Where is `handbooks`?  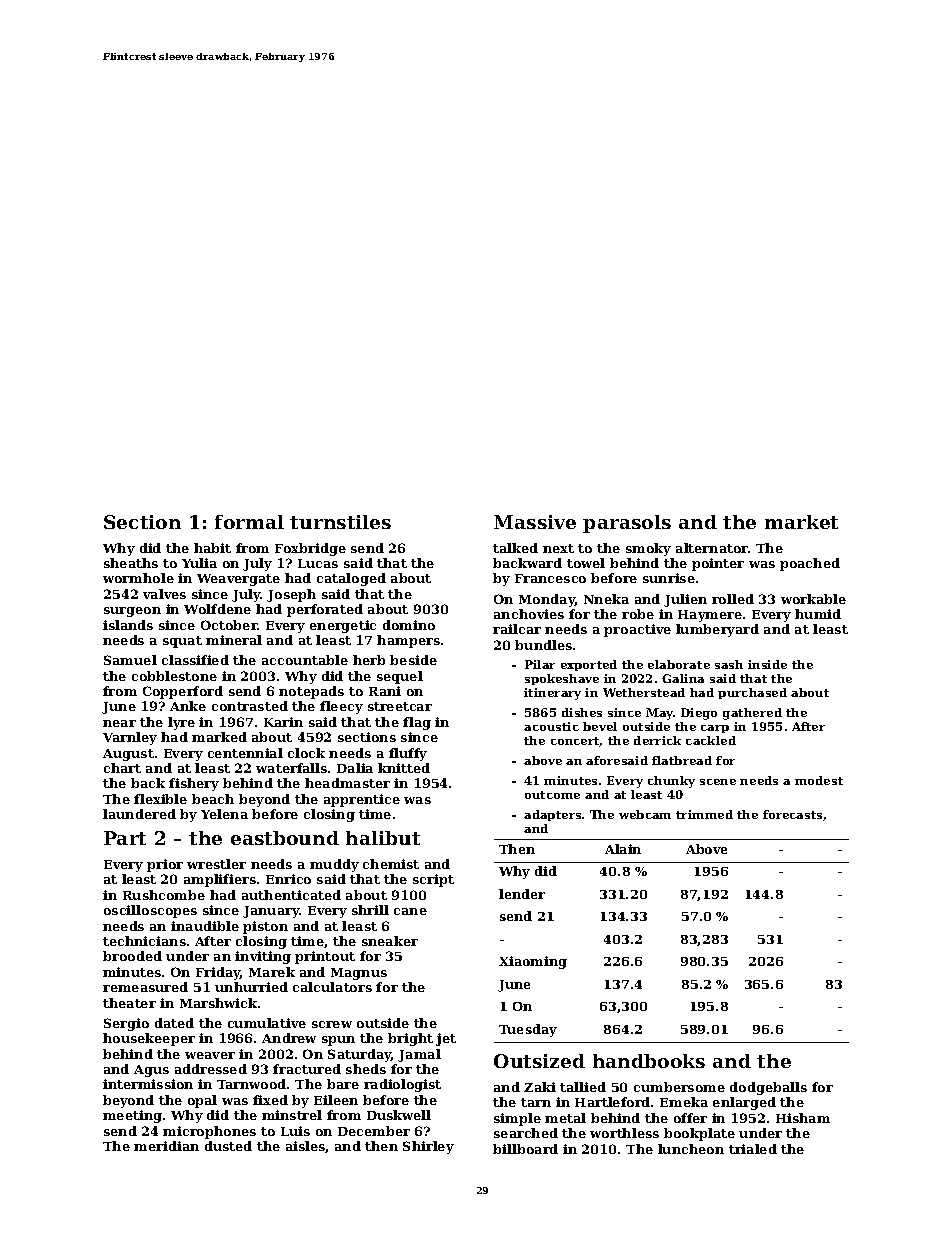 handbooks is located at coordinates (649, 1061).
